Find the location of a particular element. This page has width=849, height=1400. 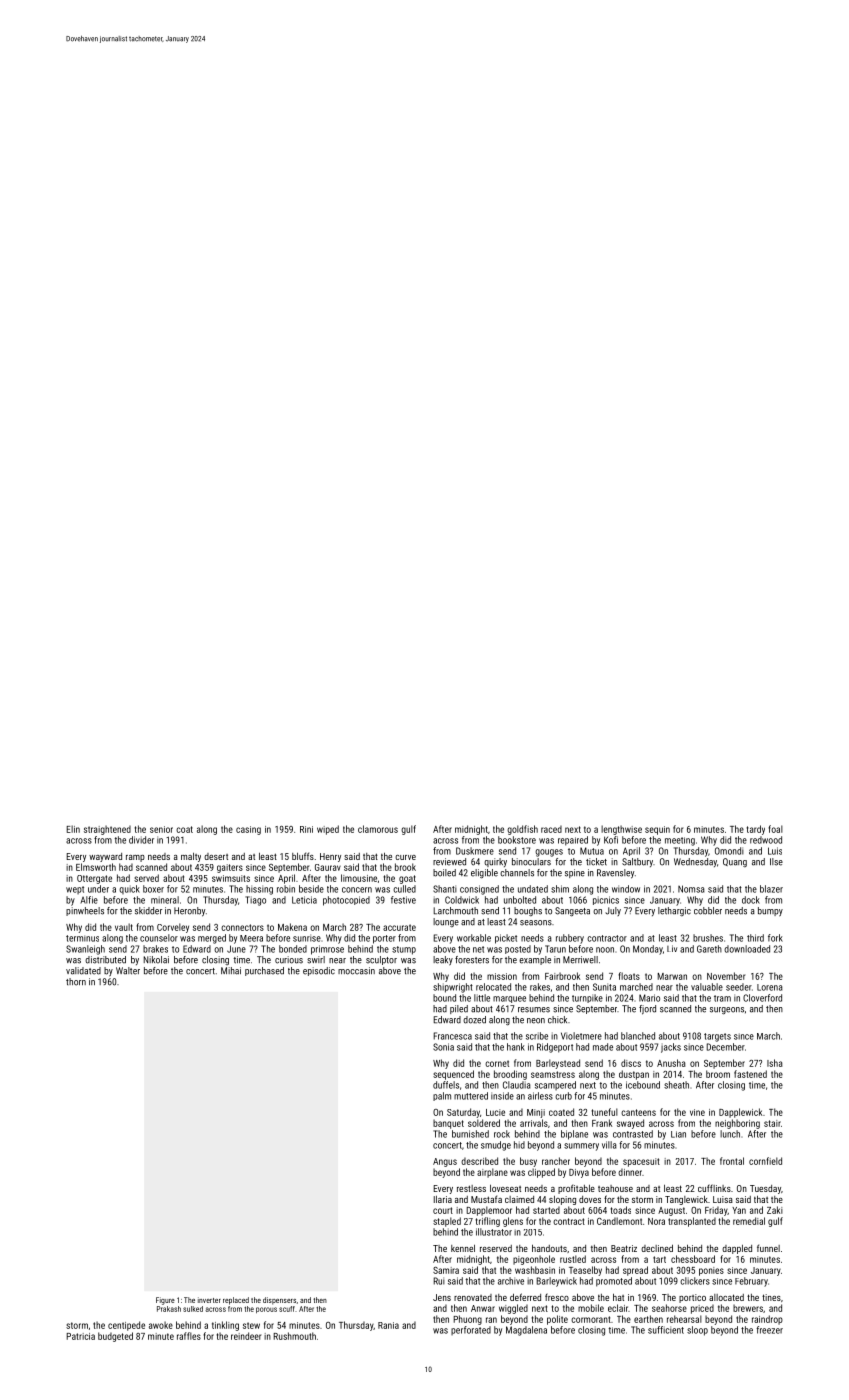

cormorant is located at coordinates (591, 1319).
